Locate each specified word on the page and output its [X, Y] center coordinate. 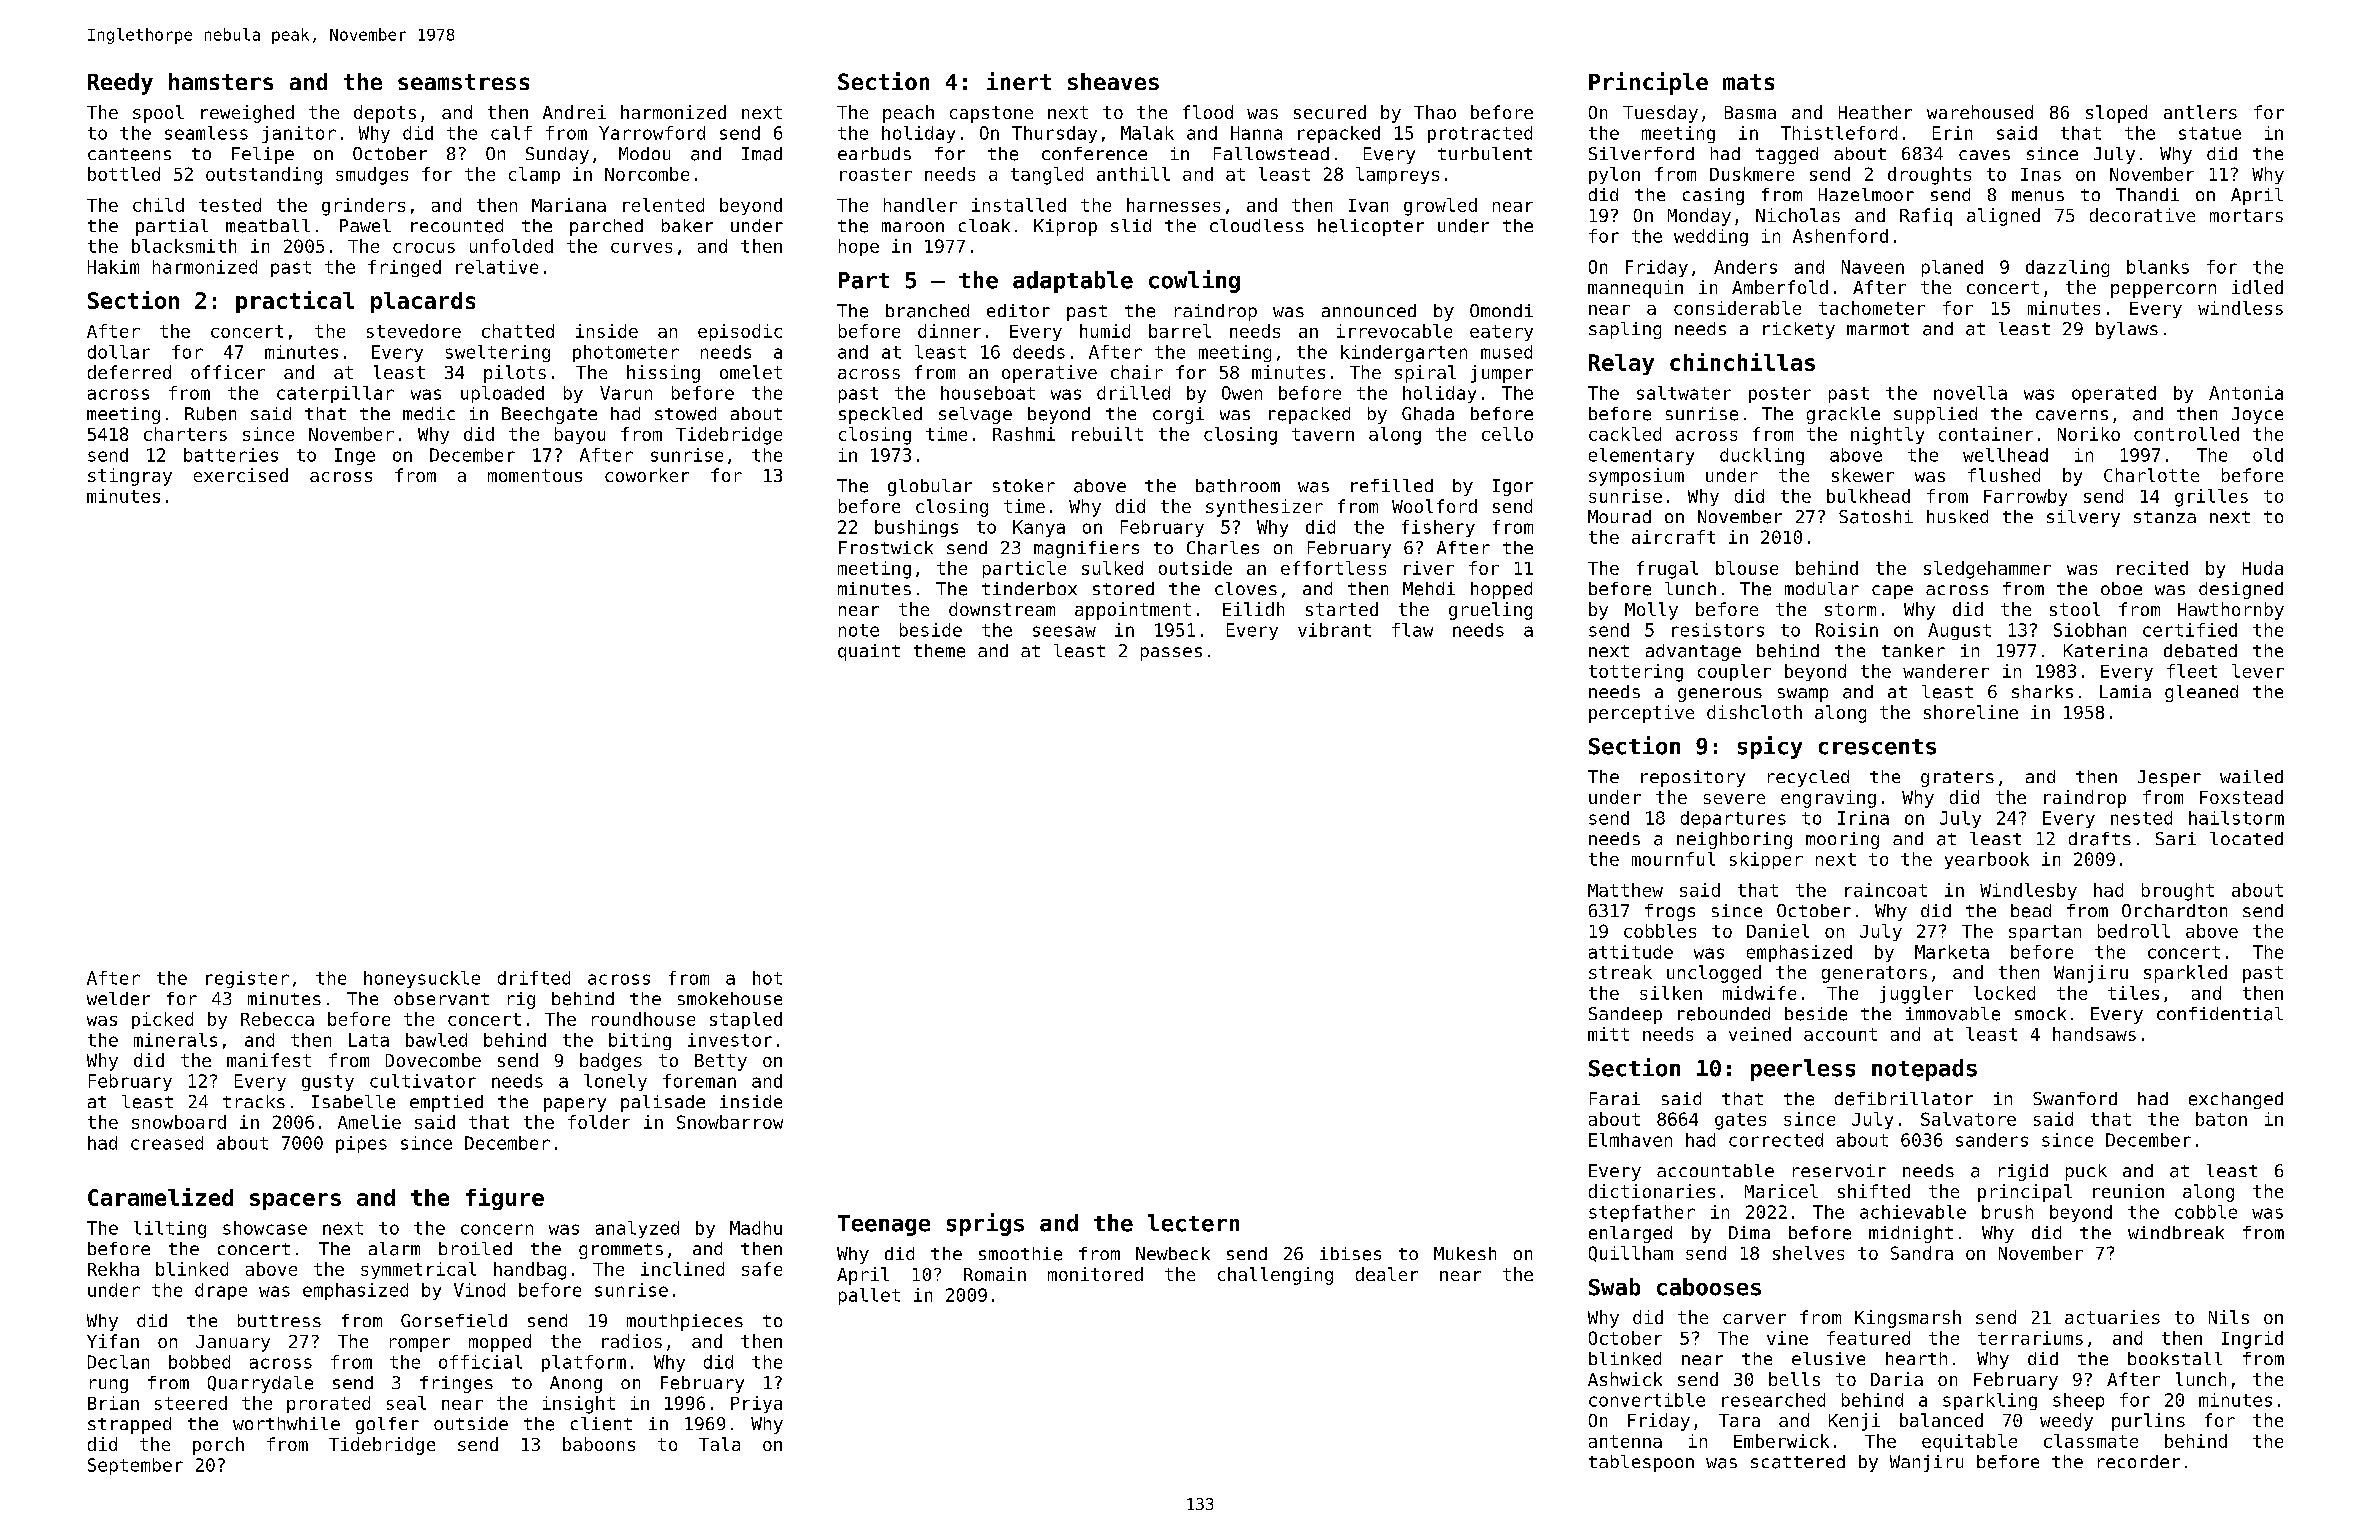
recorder [2139, 1461]
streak [1620, 972]
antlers [2200, 112]
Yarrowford [652, 133]
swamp [1803, 695]
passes [1171, 654]
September [135, 1466]
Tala [719, 1444]
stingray [130, 477]
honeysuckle [422, 979]
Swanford [2075, 1098]
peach [908, 114]
